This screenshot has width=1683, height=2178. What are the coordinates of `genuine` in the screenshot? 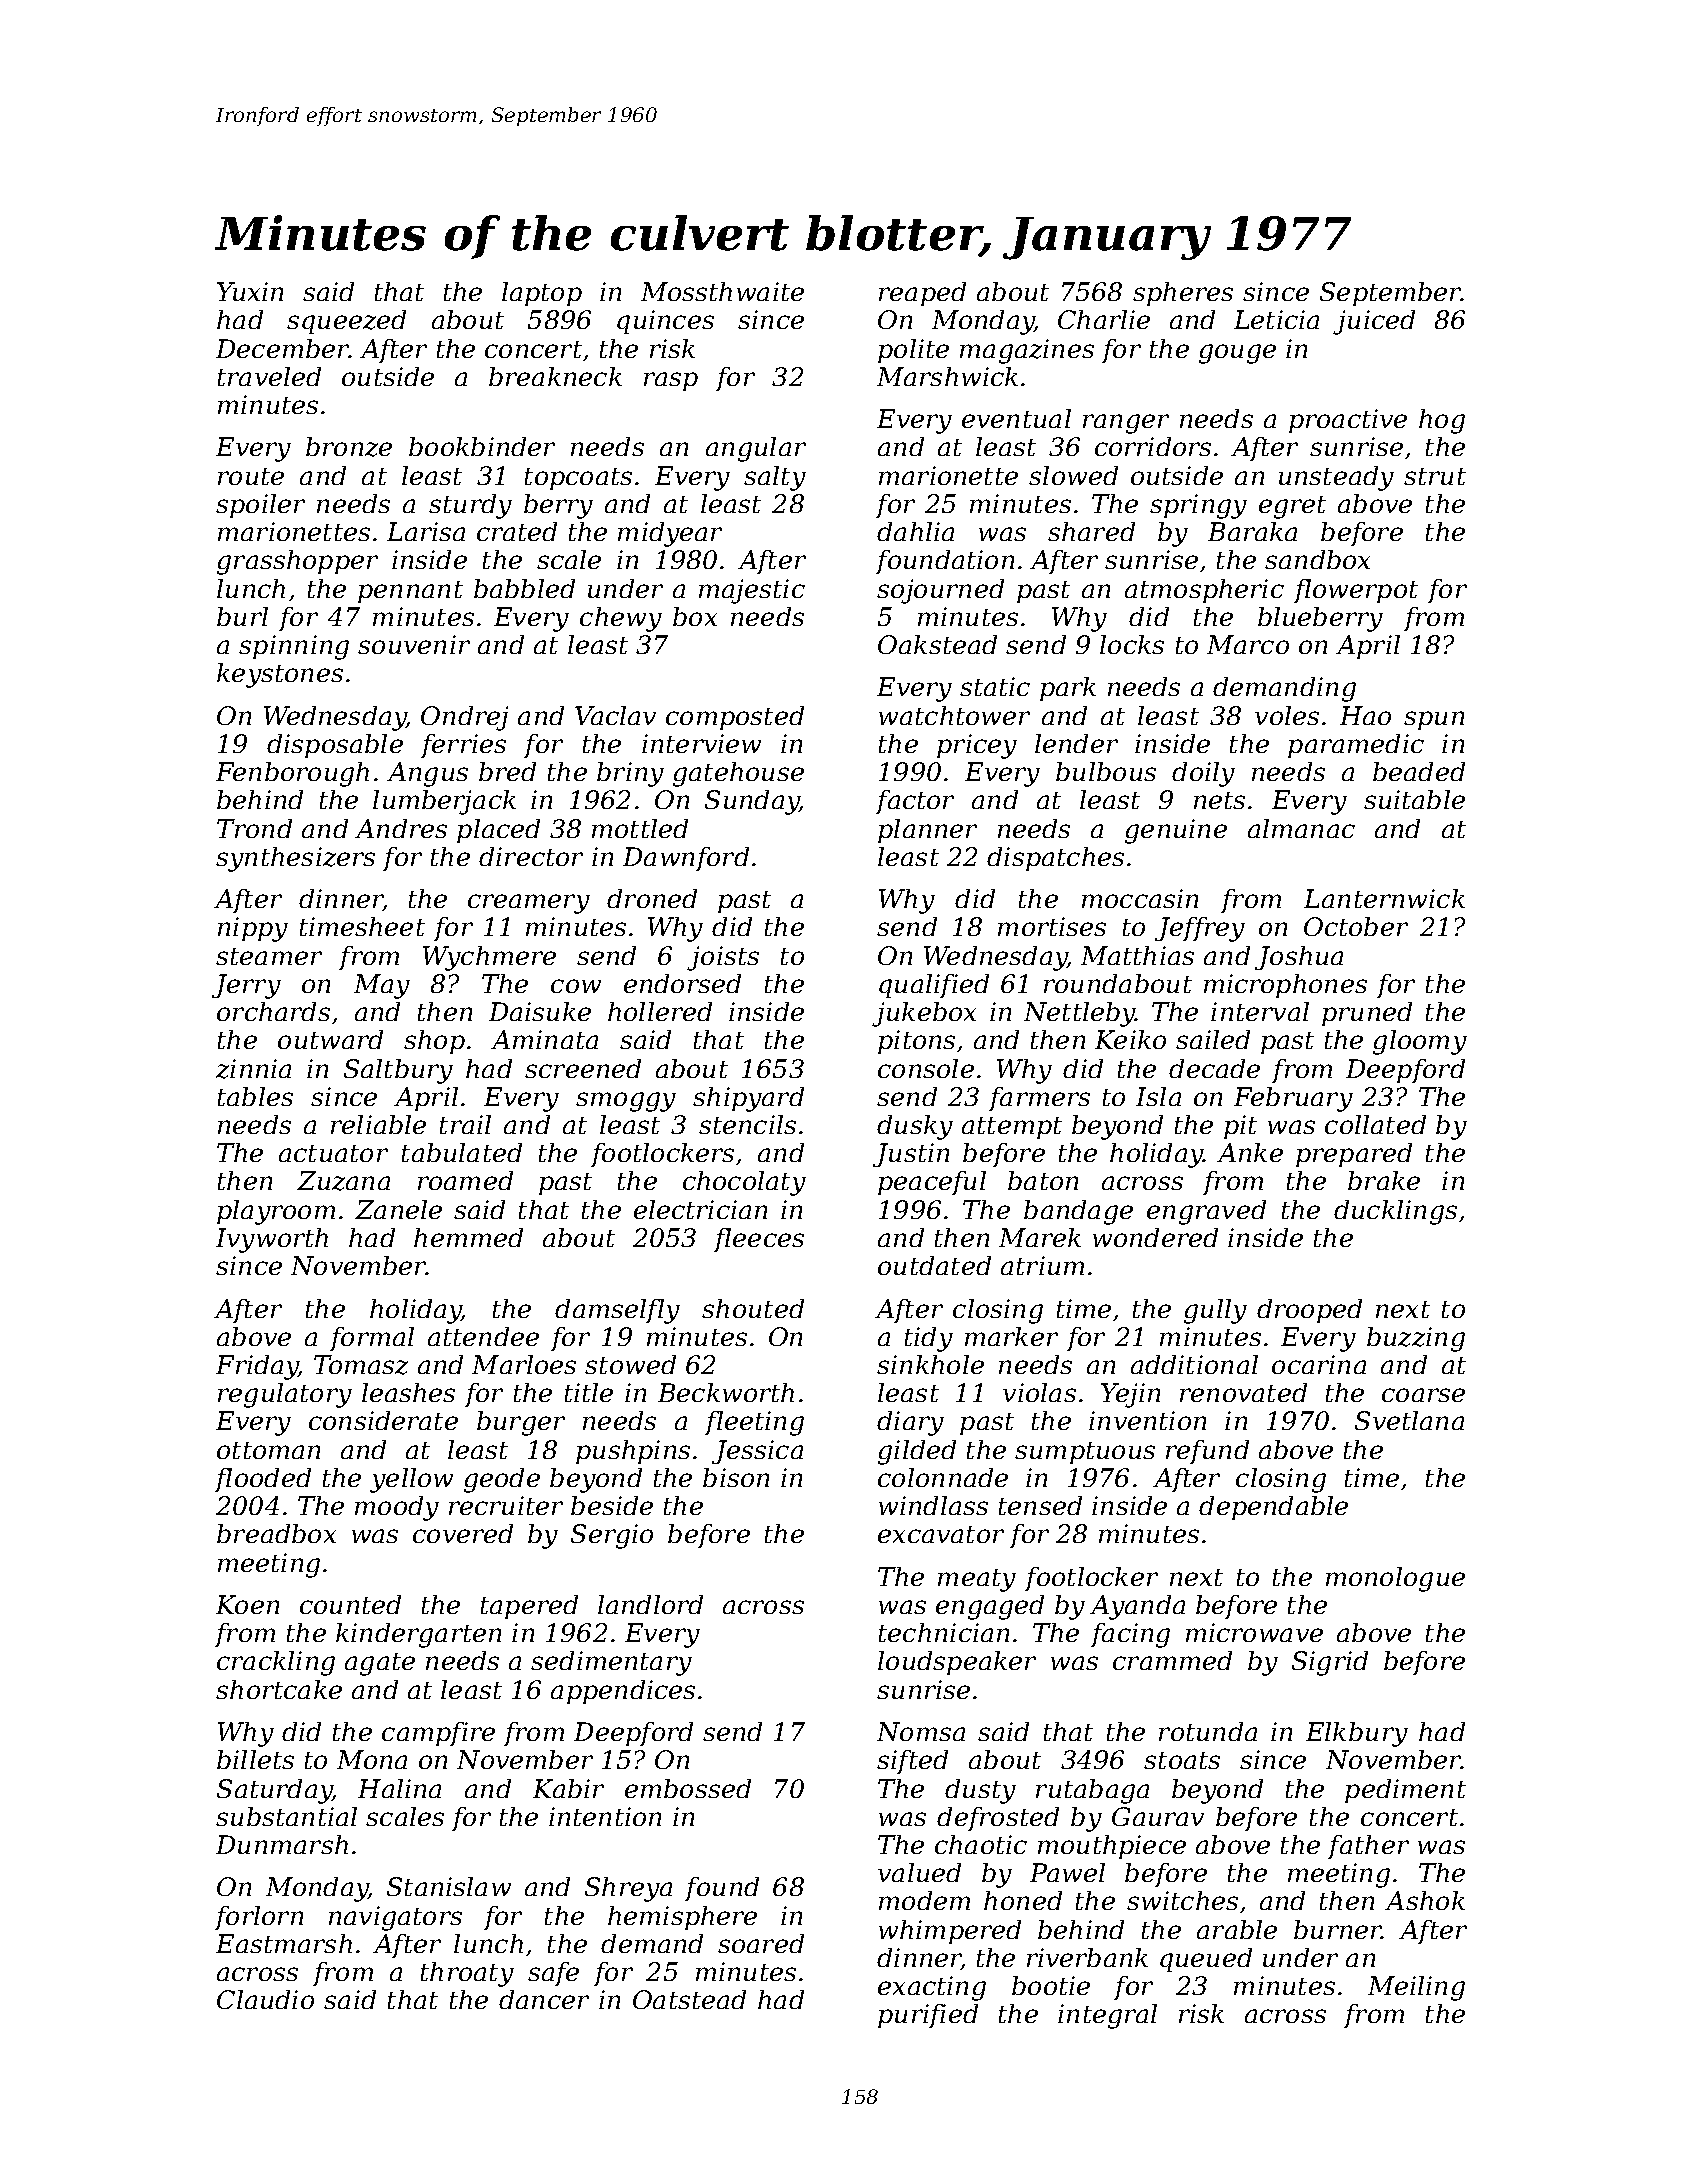 It's located at (1176, 831).
